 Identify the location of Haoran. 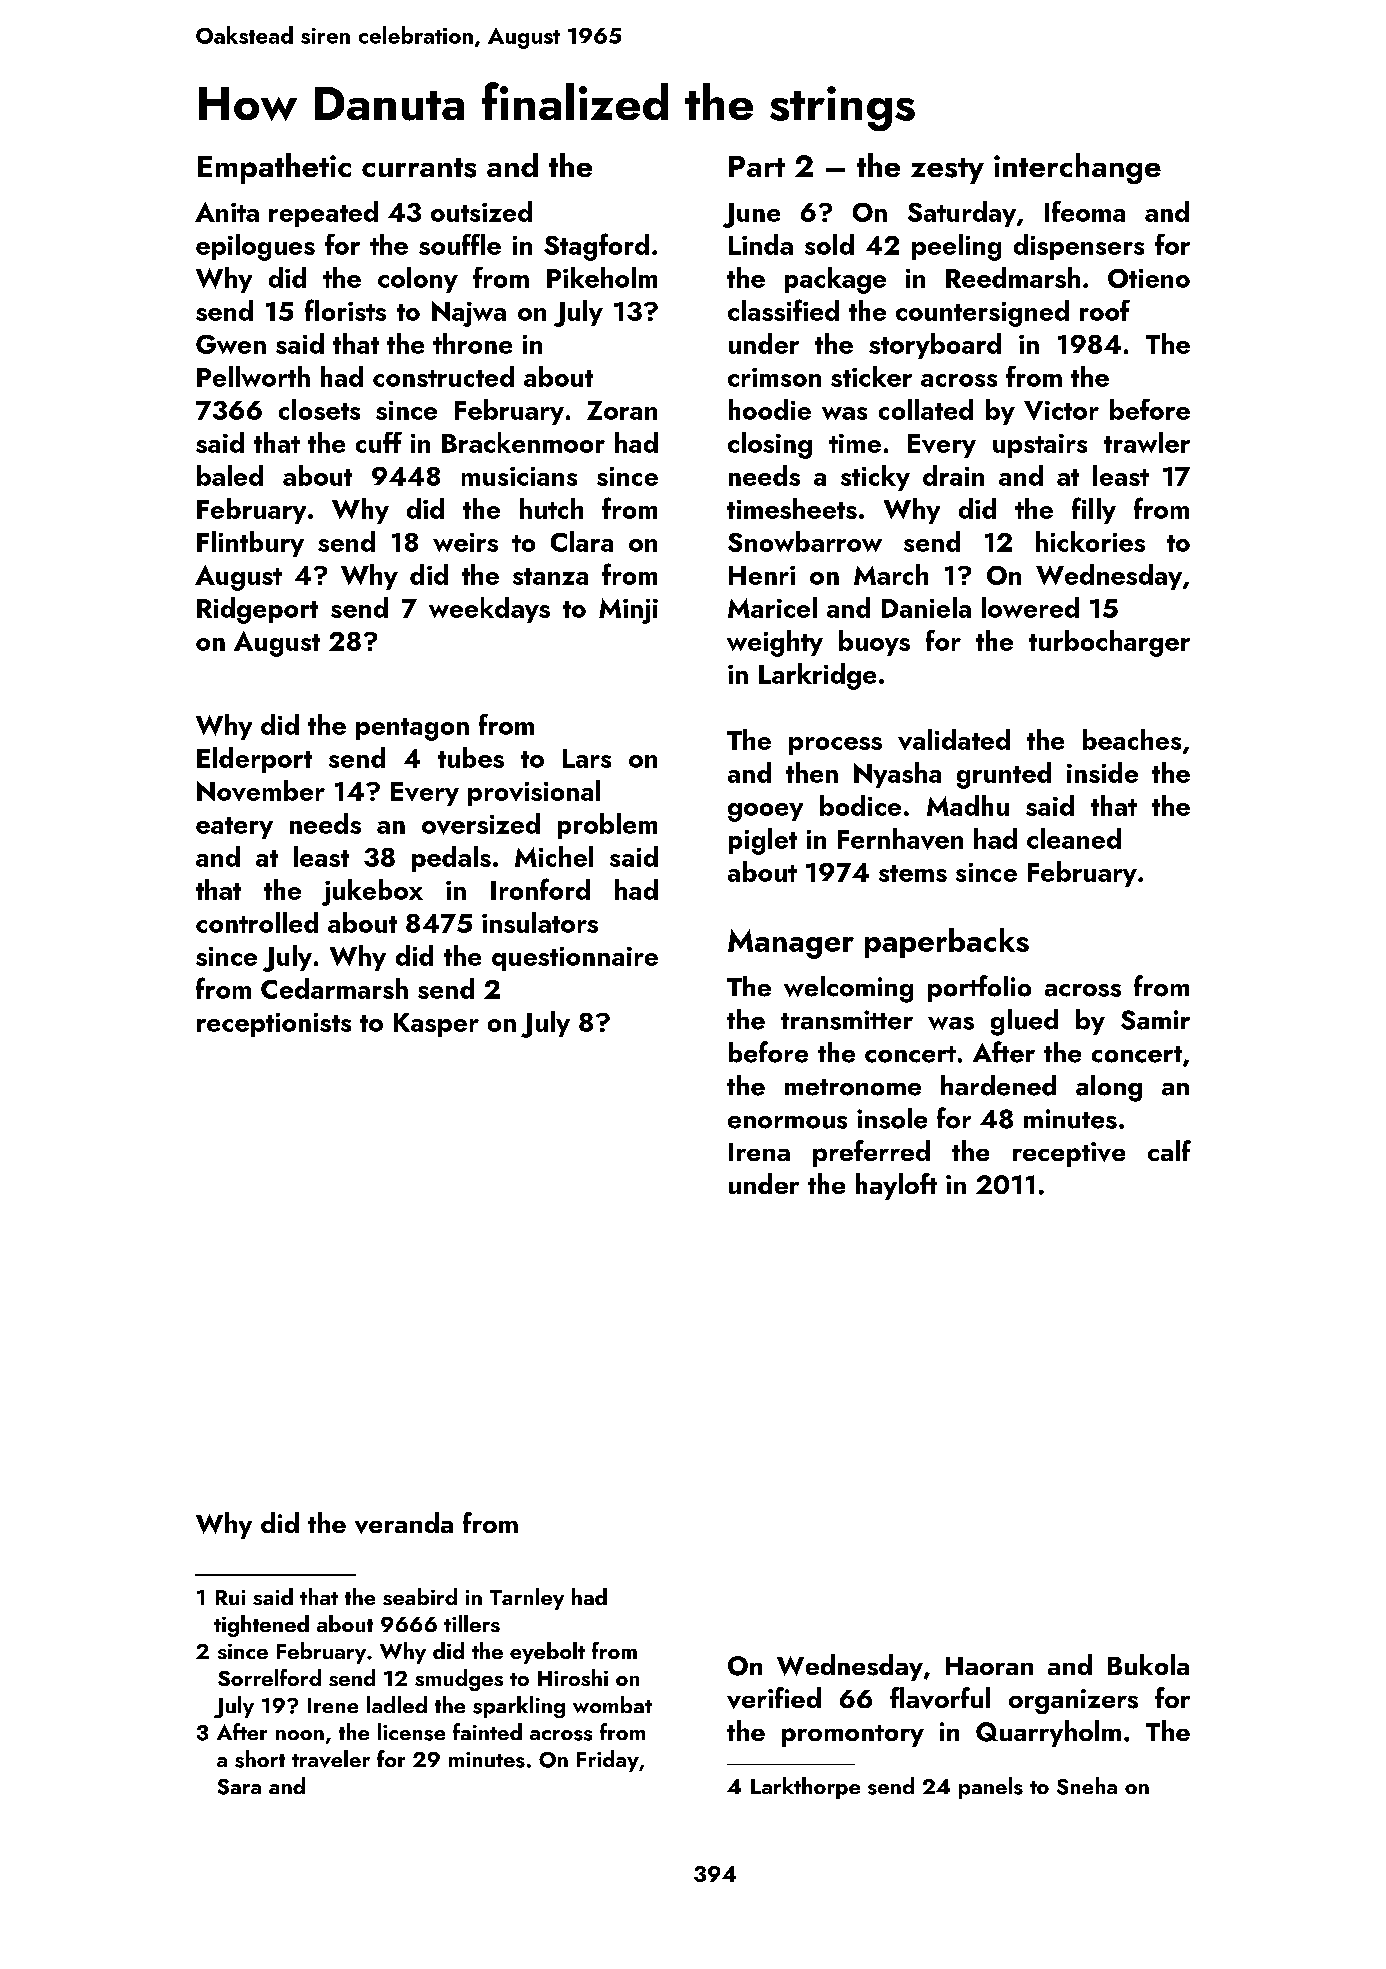
(989, 1666).
